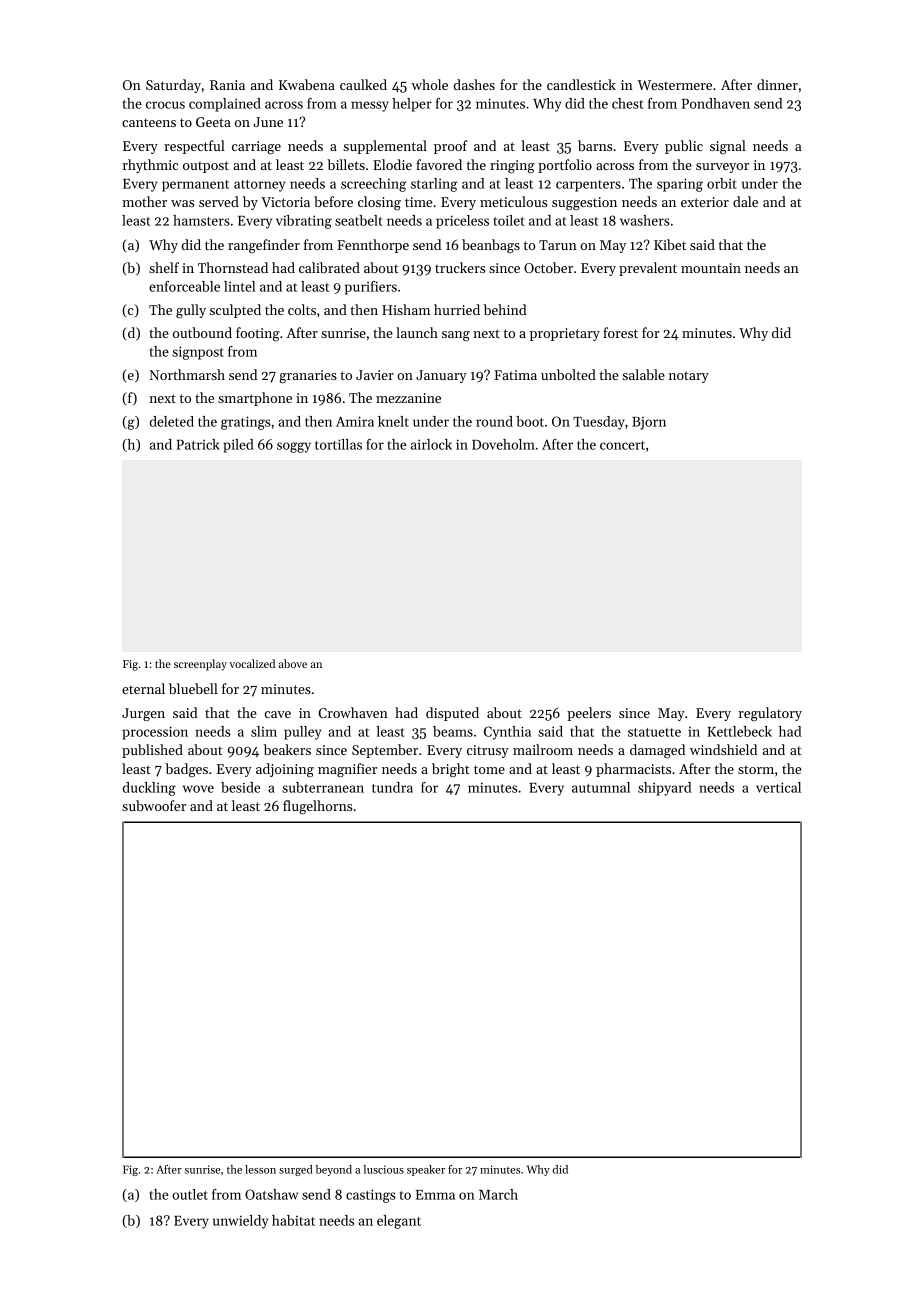  I want to click on vertical, so click(778, 787).
